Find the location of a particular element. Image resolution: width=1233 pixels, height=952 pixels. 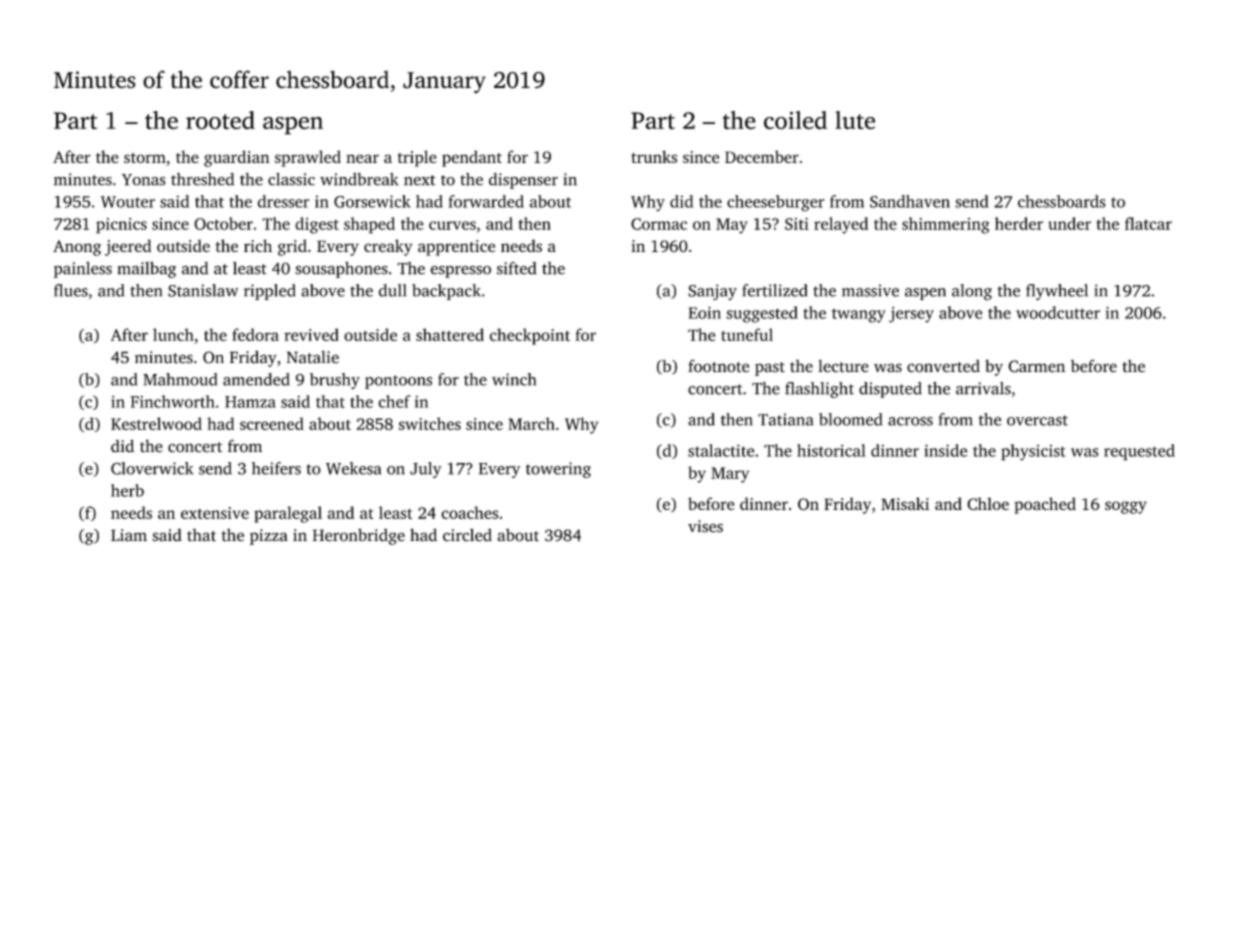

painless is located at coordinates (83, 269).
